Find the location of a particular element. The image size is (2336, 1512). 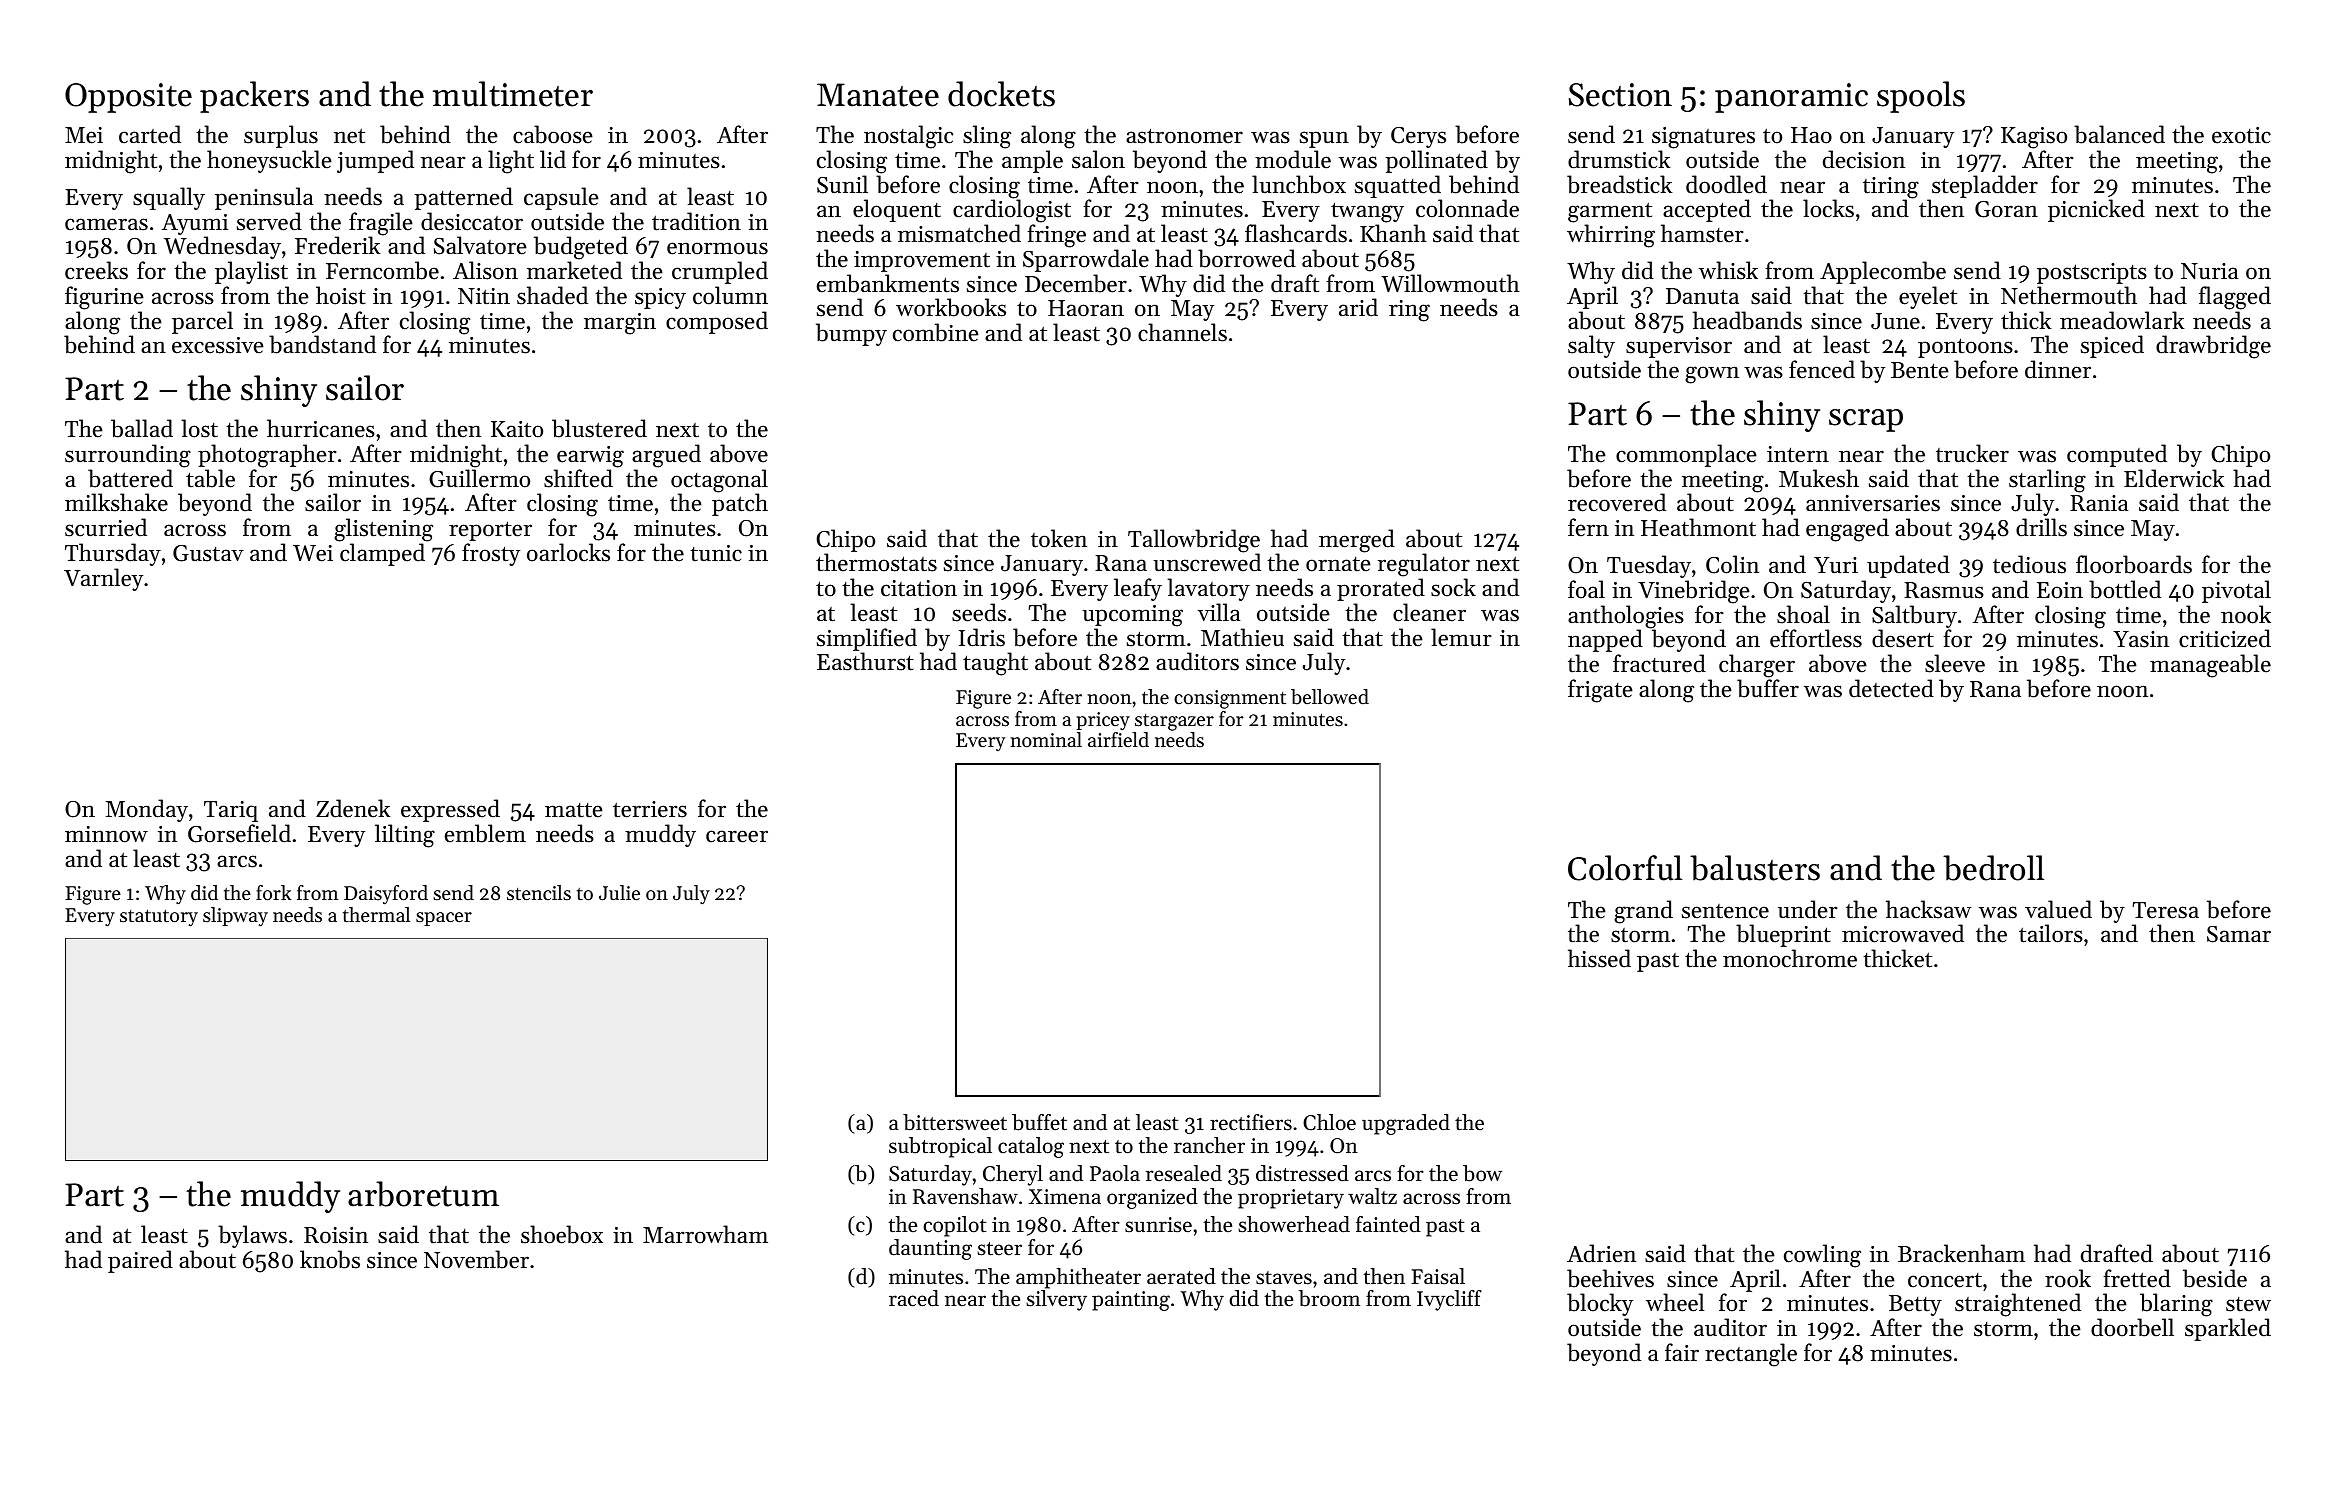

Willowmouth is located at coordinates (1450, 283).
